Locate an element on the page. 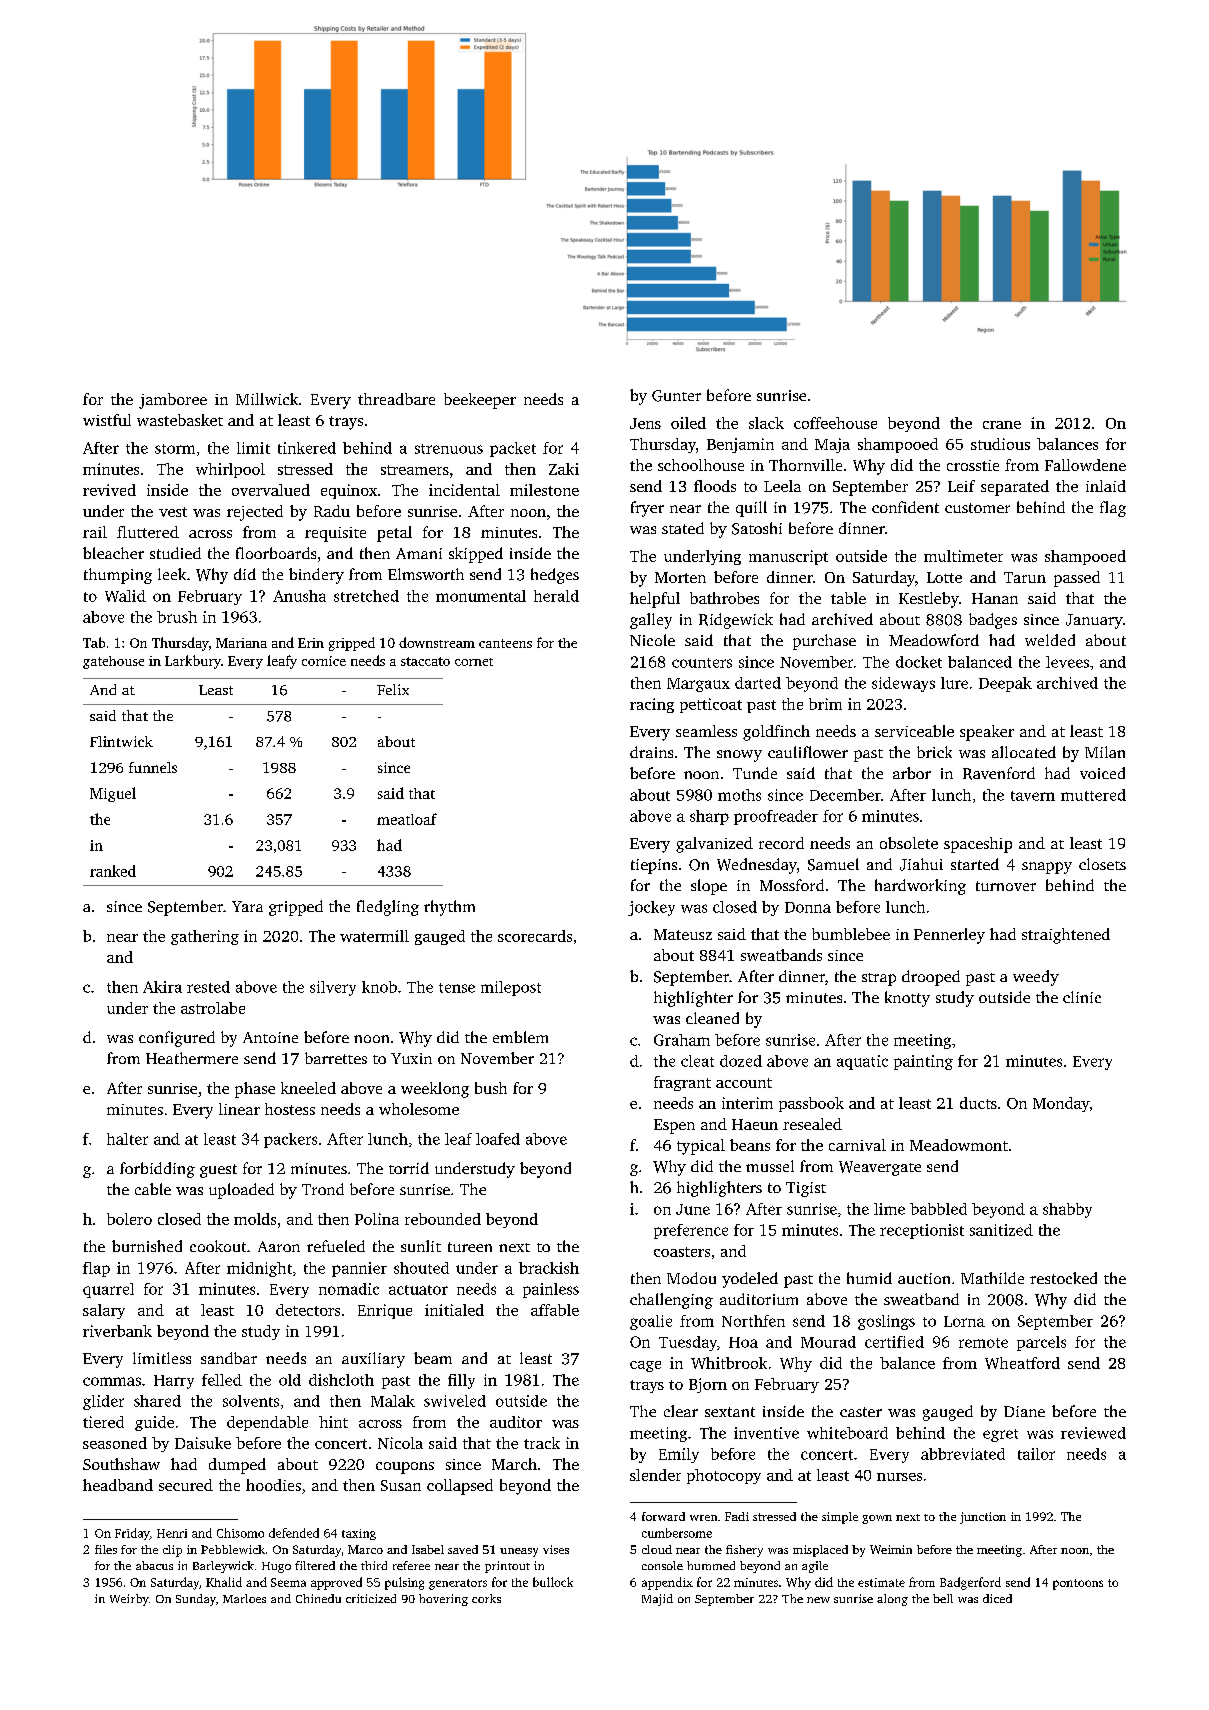 Image resolution: width=1209 pixels, height=1710 pixels. goslings is located at coordinates (886, 1322).
